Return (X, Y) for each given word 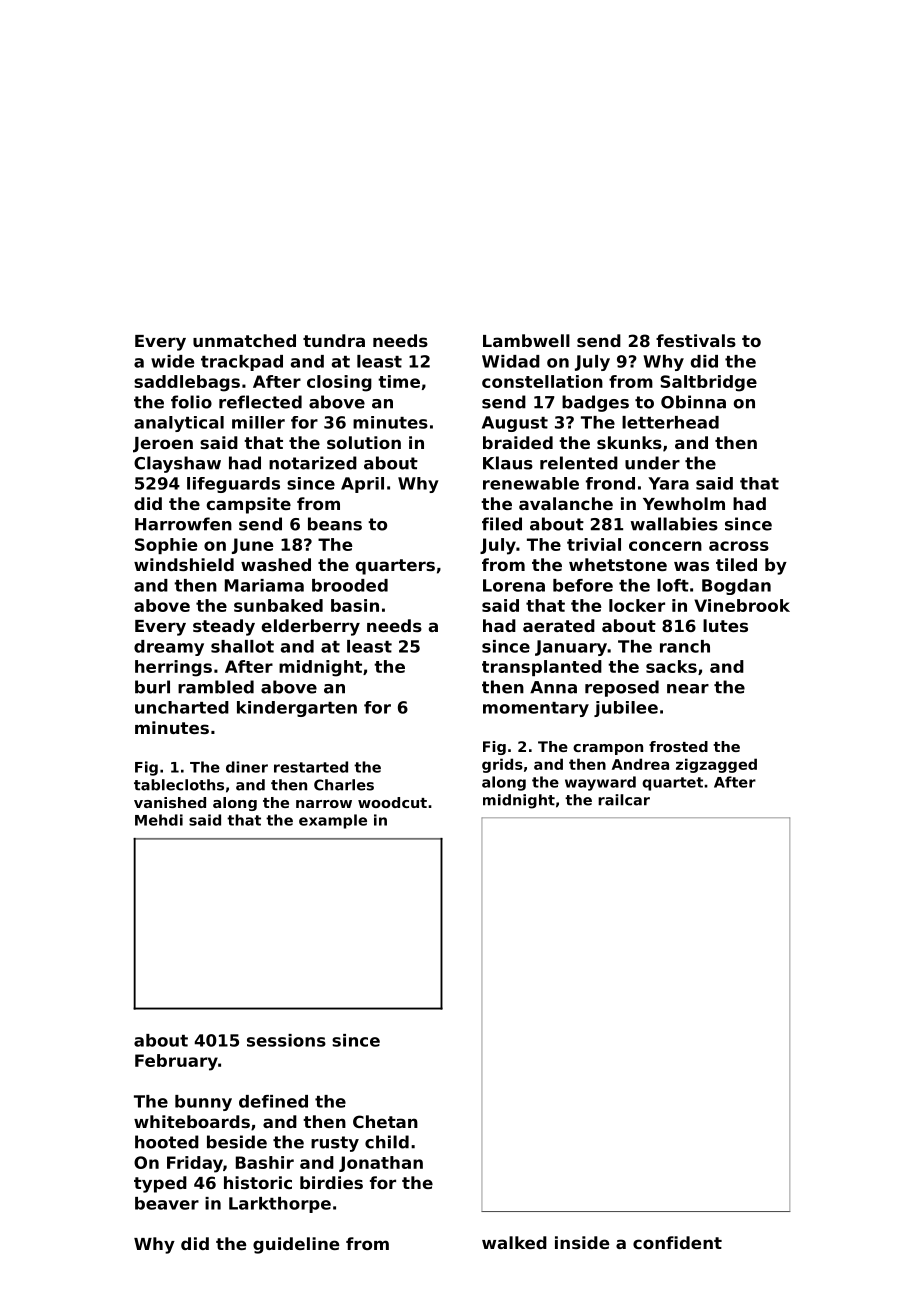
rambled (216, 687)
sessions (286, 1040)
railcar (624, 800)
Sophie (166, 546)
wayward (600, 783)
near (688, 689)
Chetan (385, 1121)
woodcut (392, 802)
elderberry (310, 627)
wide (172, 361)
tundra (334, 340)
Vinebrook (742, 605)
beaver (167, 1203)
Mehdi (159, 820)
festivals (696, 340)
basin (355, 605)
